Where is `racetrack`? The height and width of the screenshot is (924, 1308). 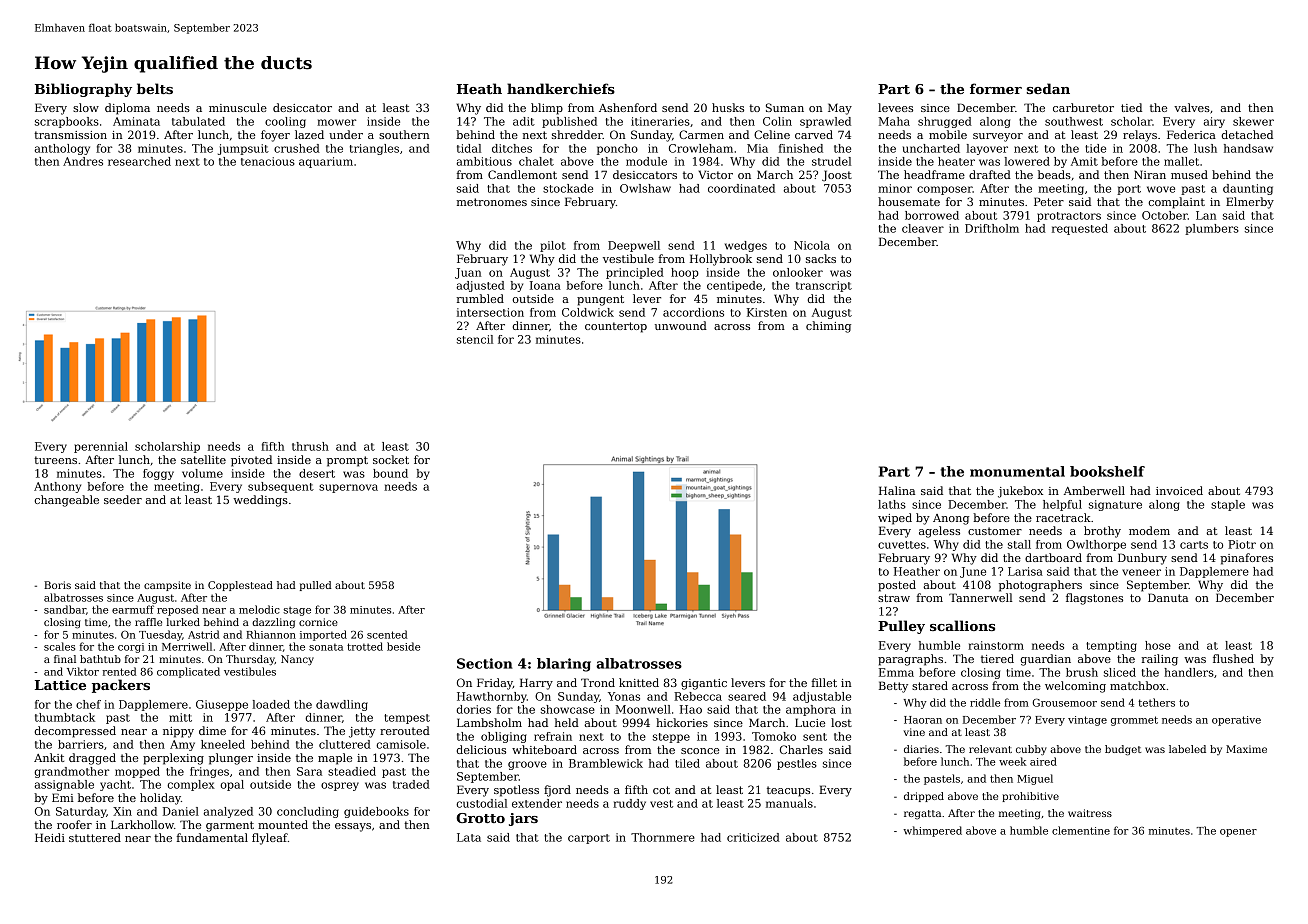
racetrack is located at coordinates (1063, 517).
